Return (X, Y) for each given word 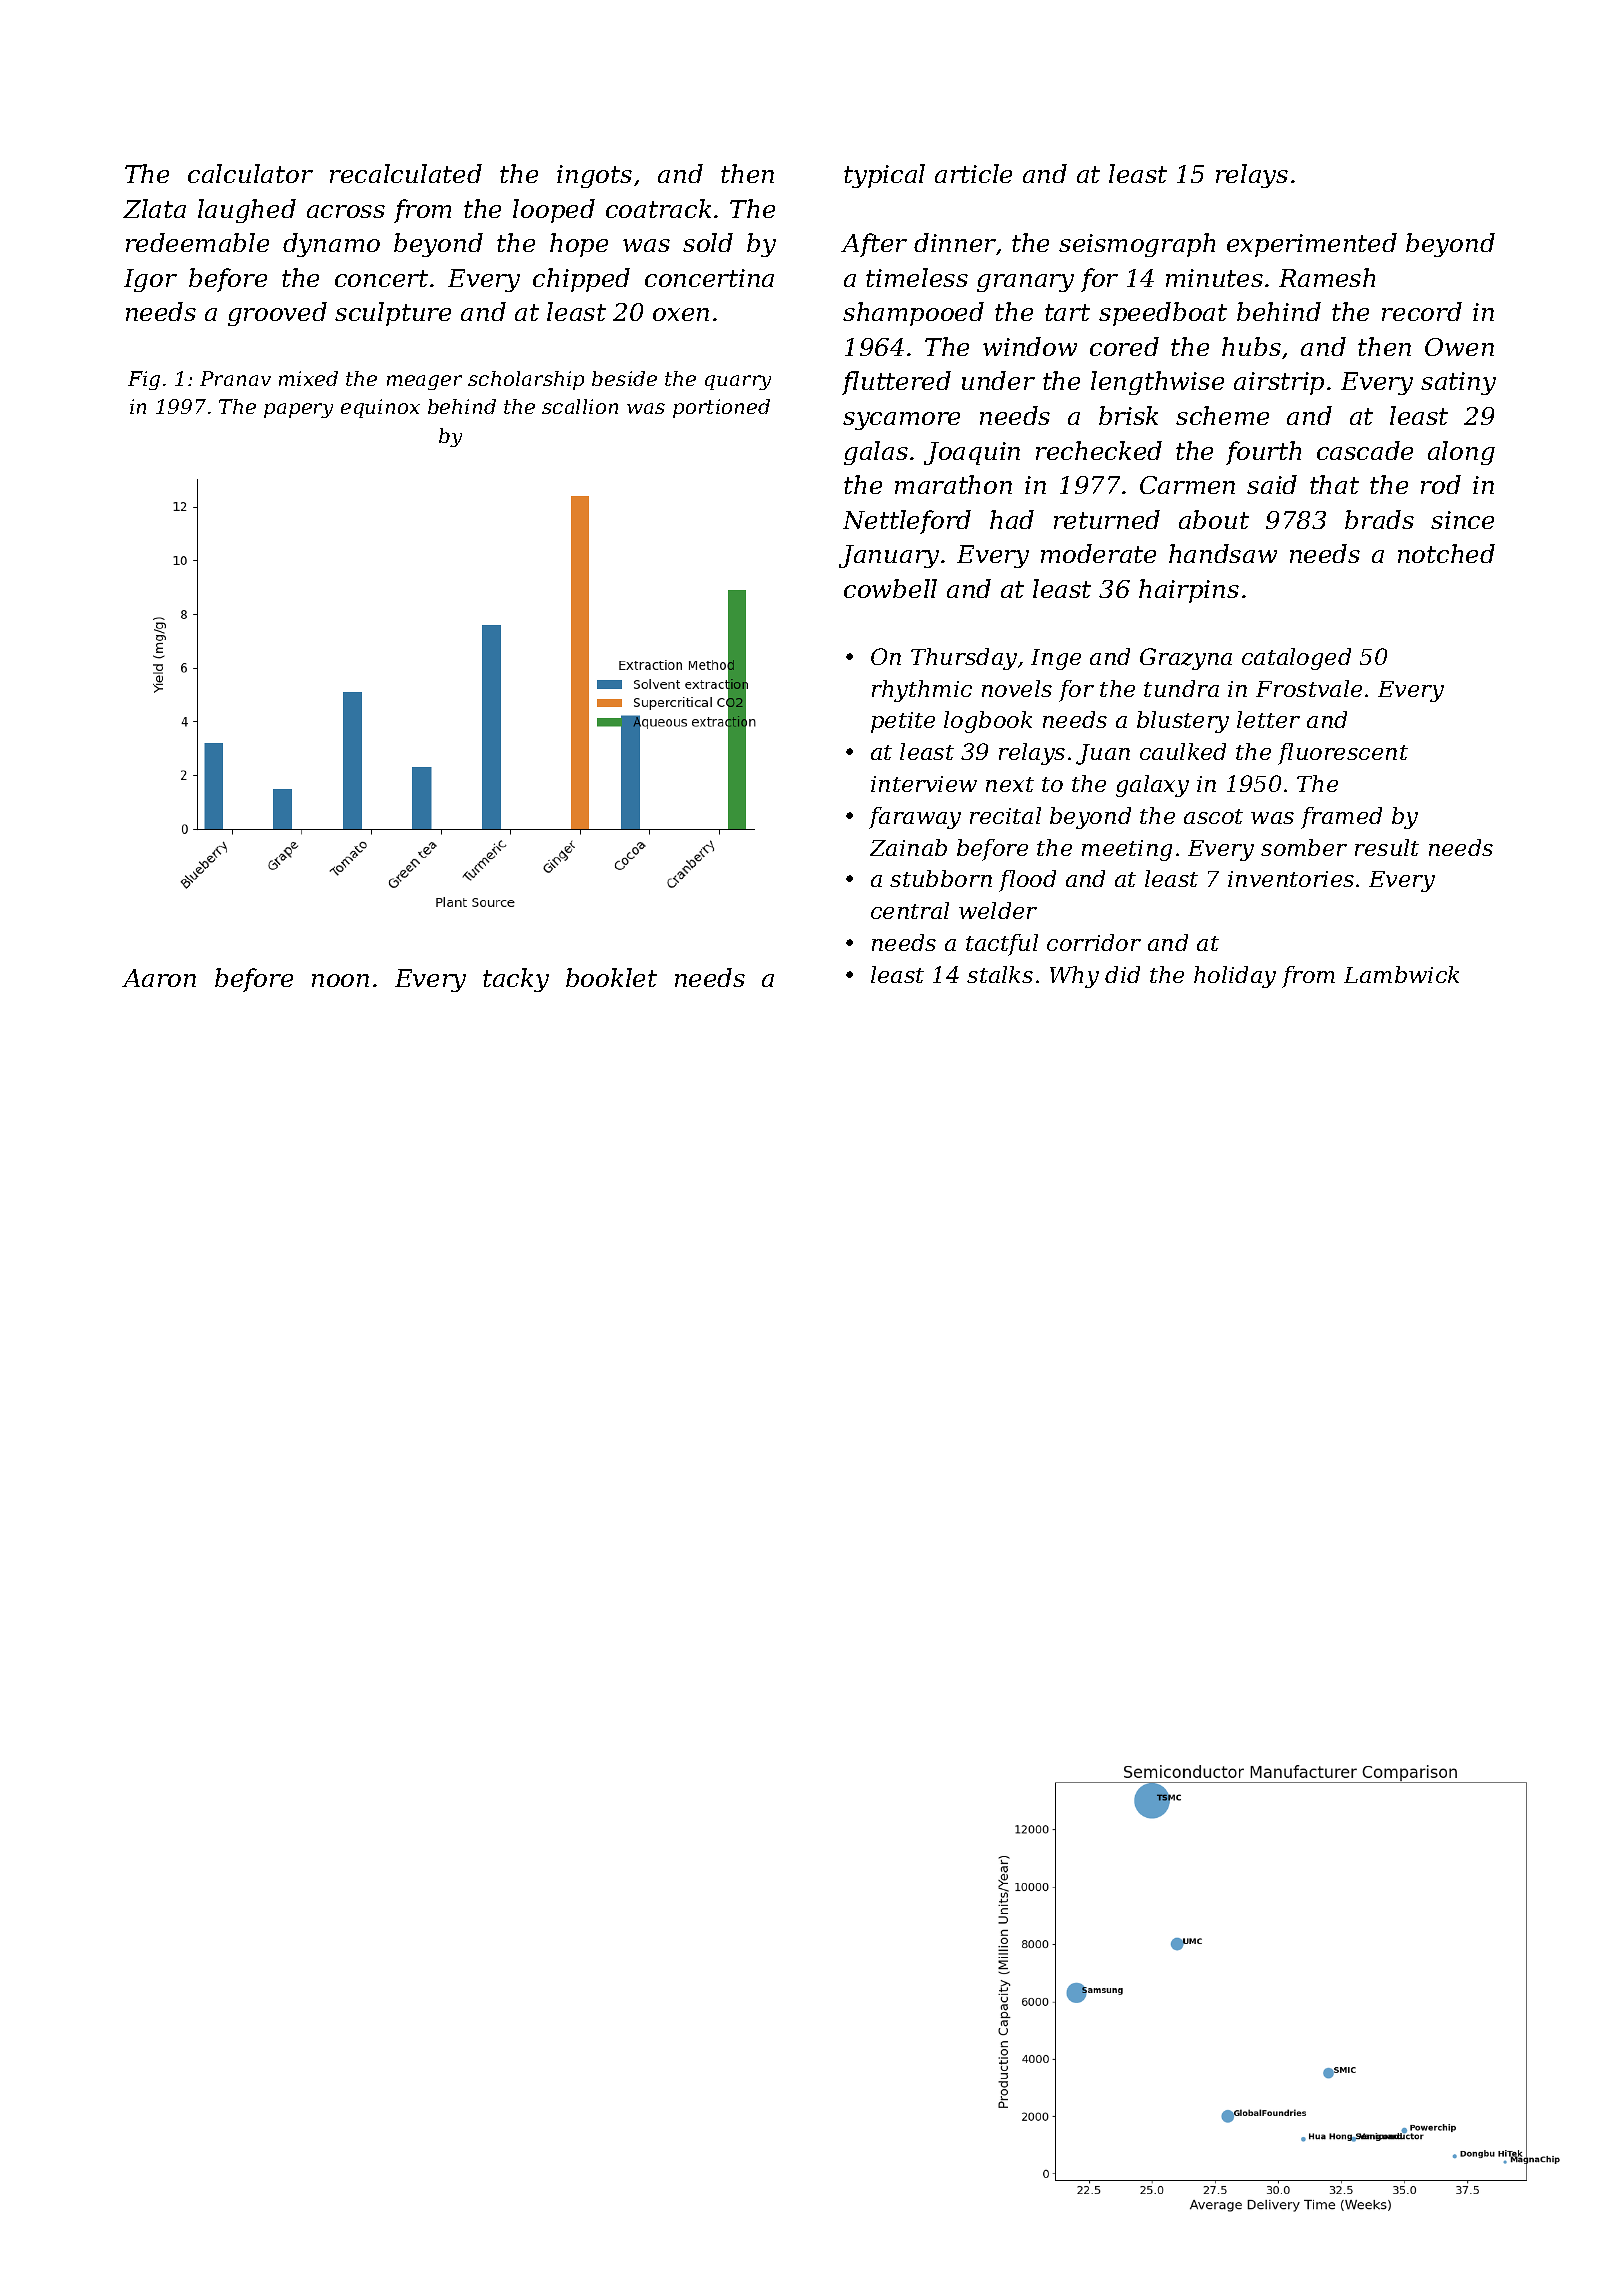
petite (903, 722)
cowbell (890, 588)
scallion (580, 406)
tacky (516, 980)
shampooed (913, 314)
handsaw (1223, 553)
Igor (150, 280)
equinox (380, 408)
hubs (1251, 346)
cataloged (1296, 659)
